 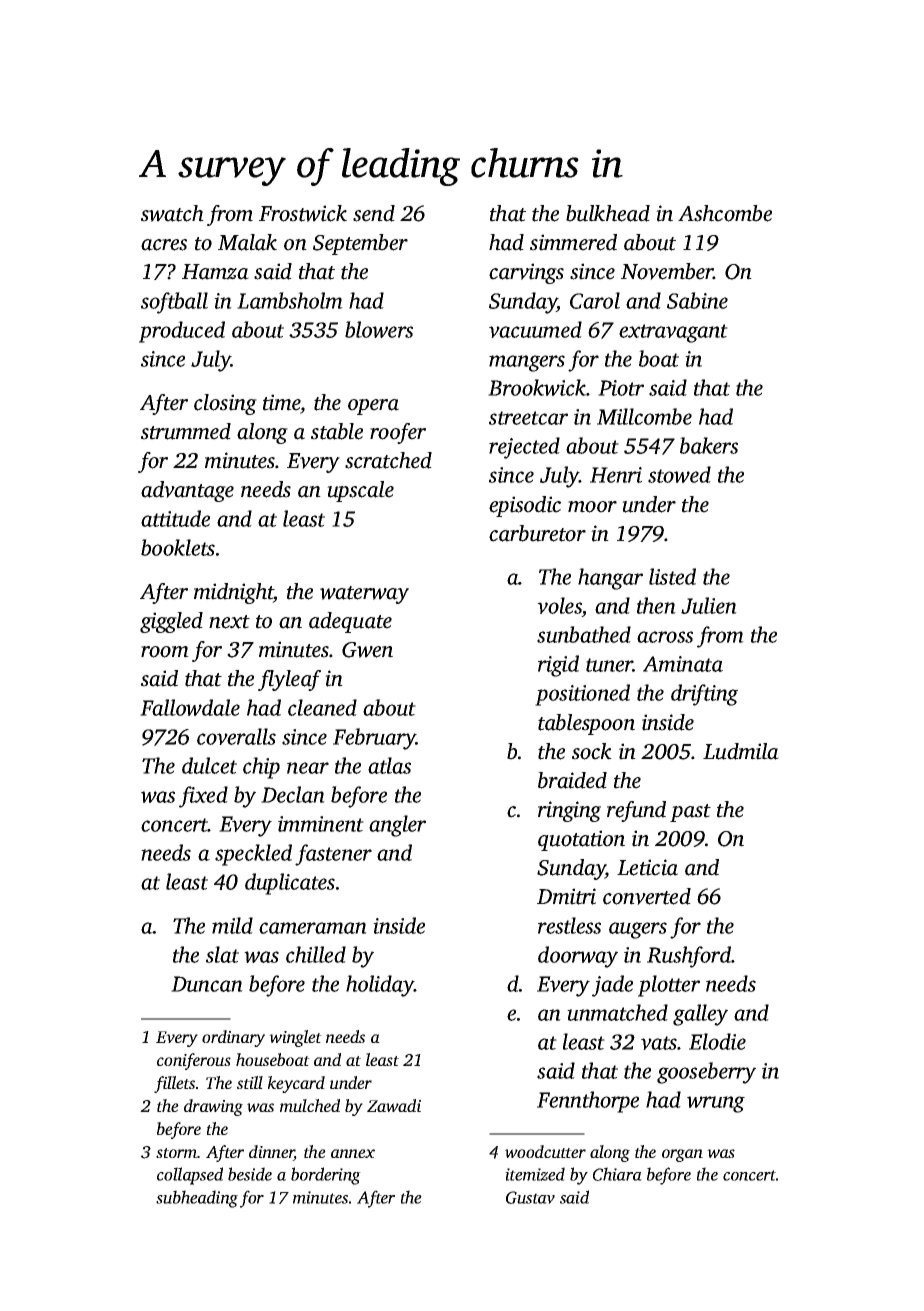 I want to click on closing, so click(x=225, y=404).
